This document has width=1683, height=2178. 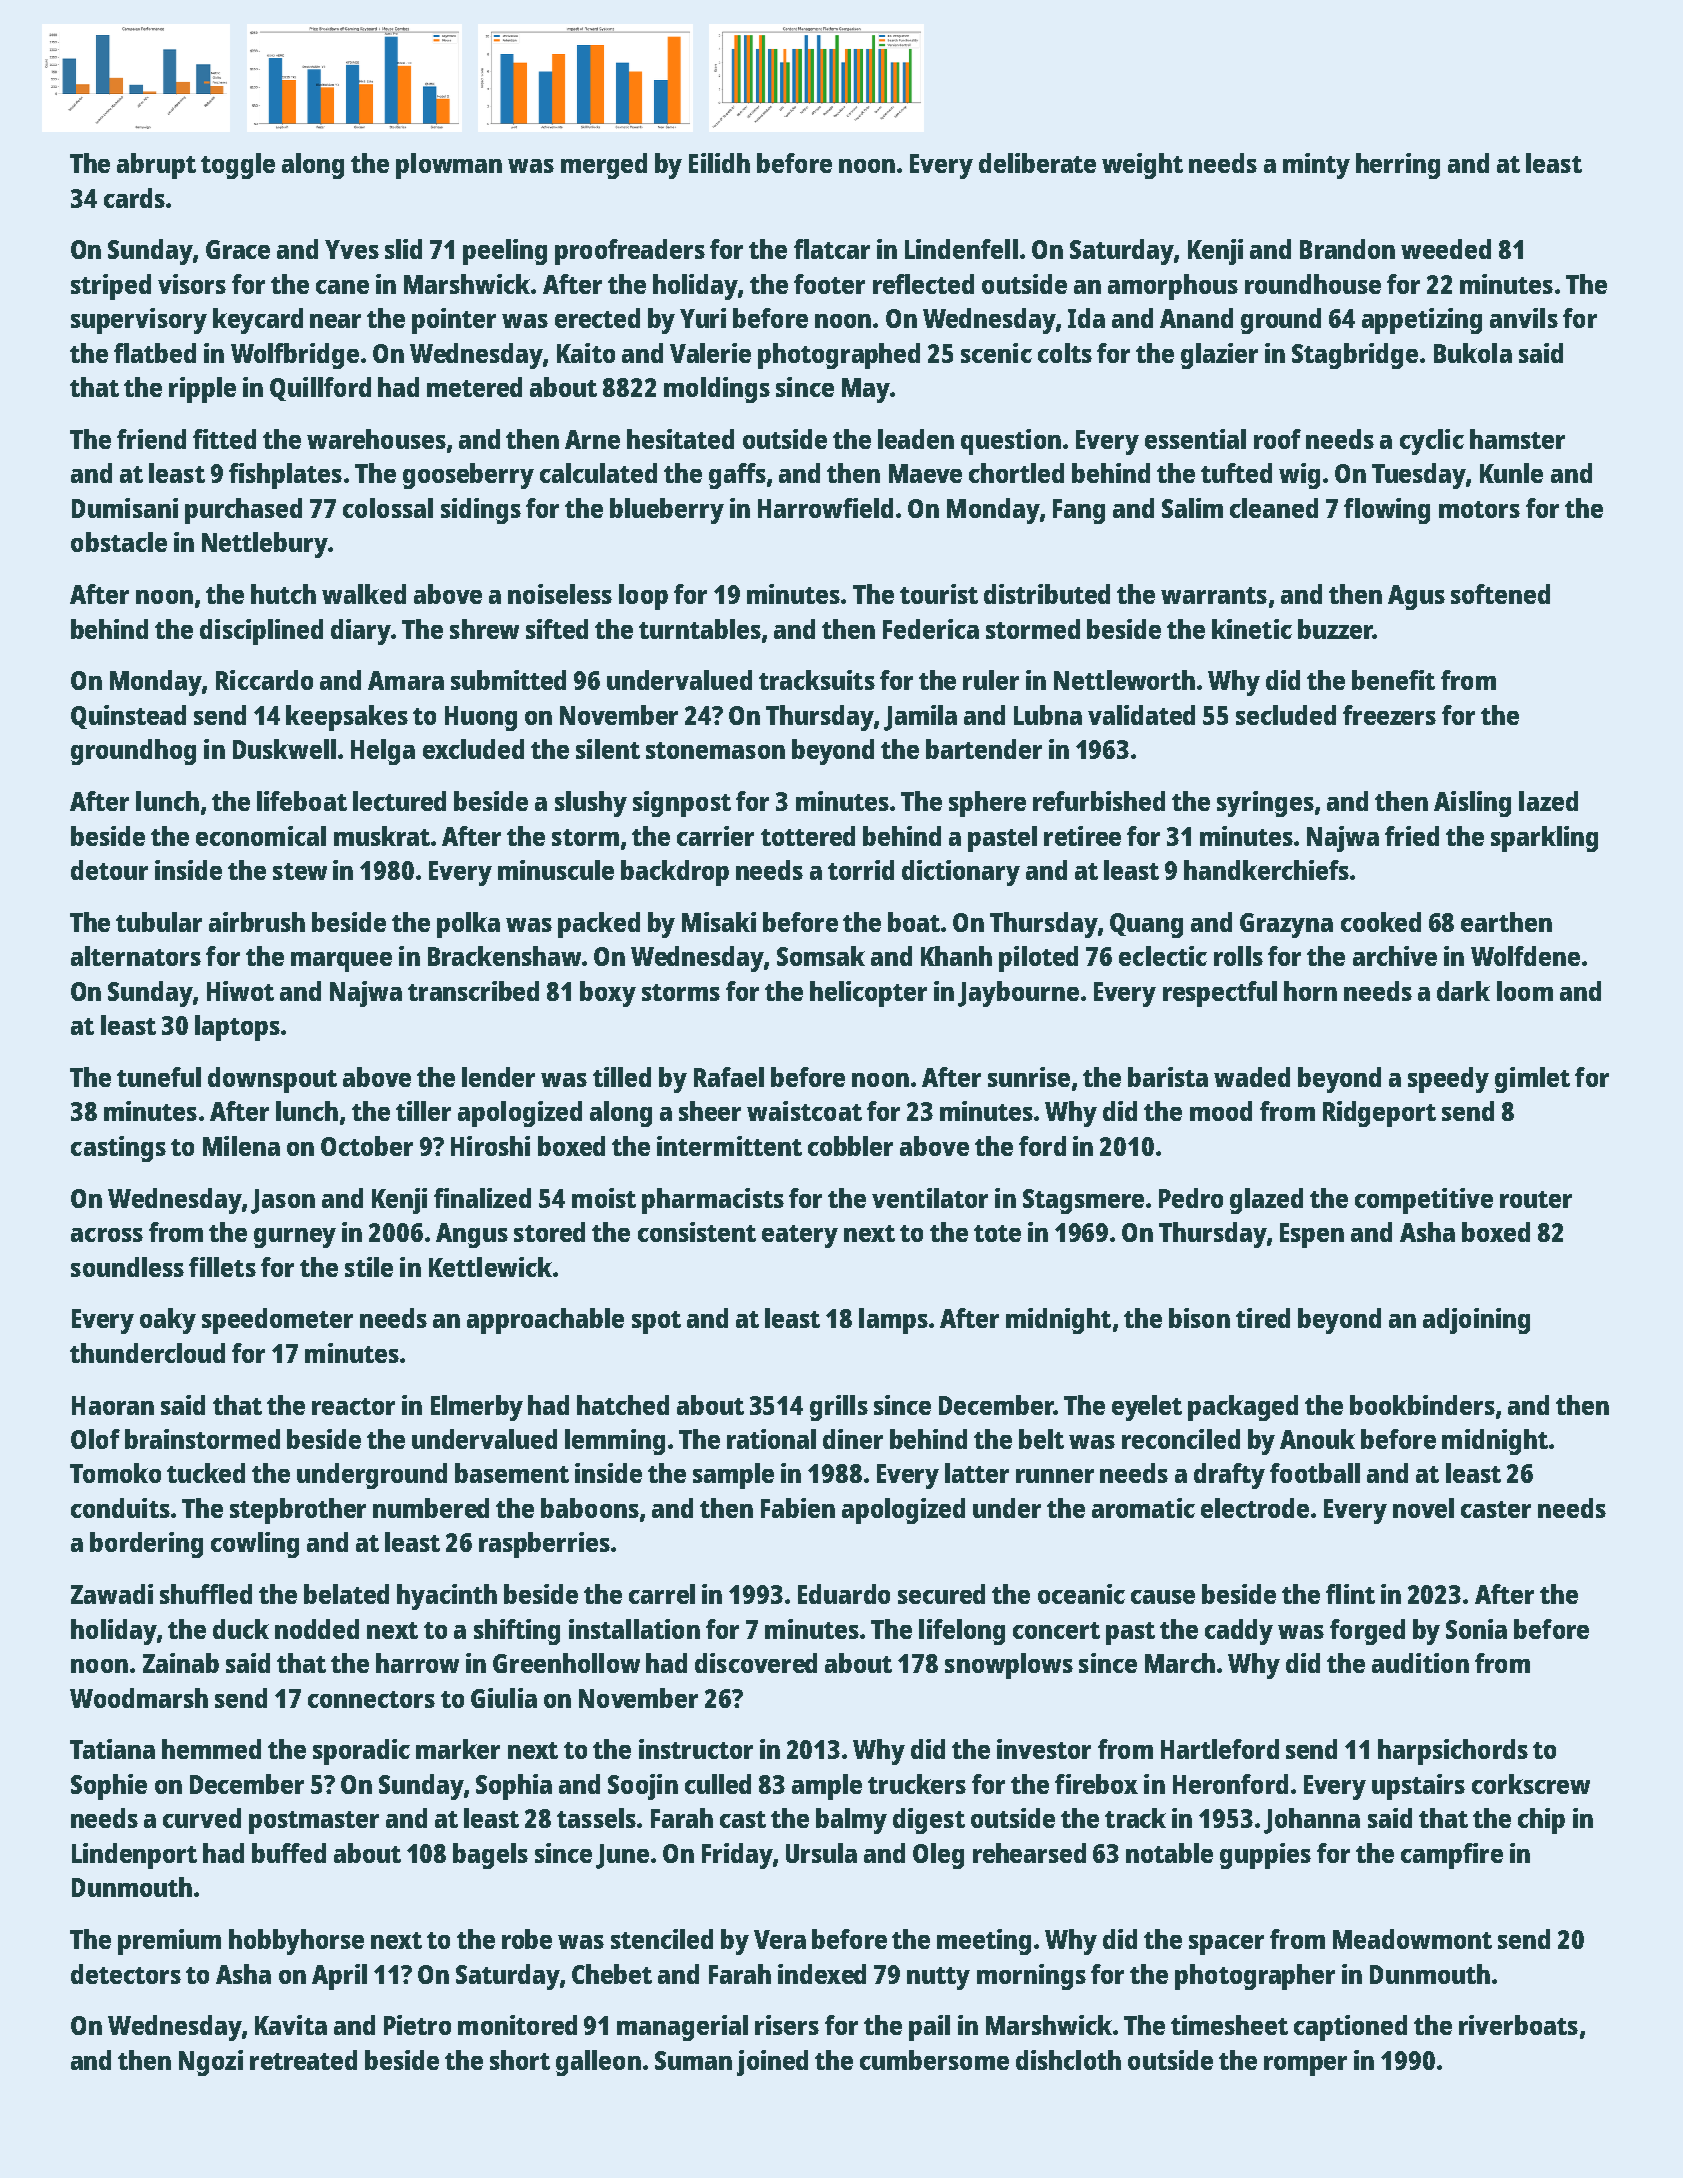 What do you see at coordinates (1037, 163) in the document?
I see `deliberate` at bounding box center [1037, 163].
